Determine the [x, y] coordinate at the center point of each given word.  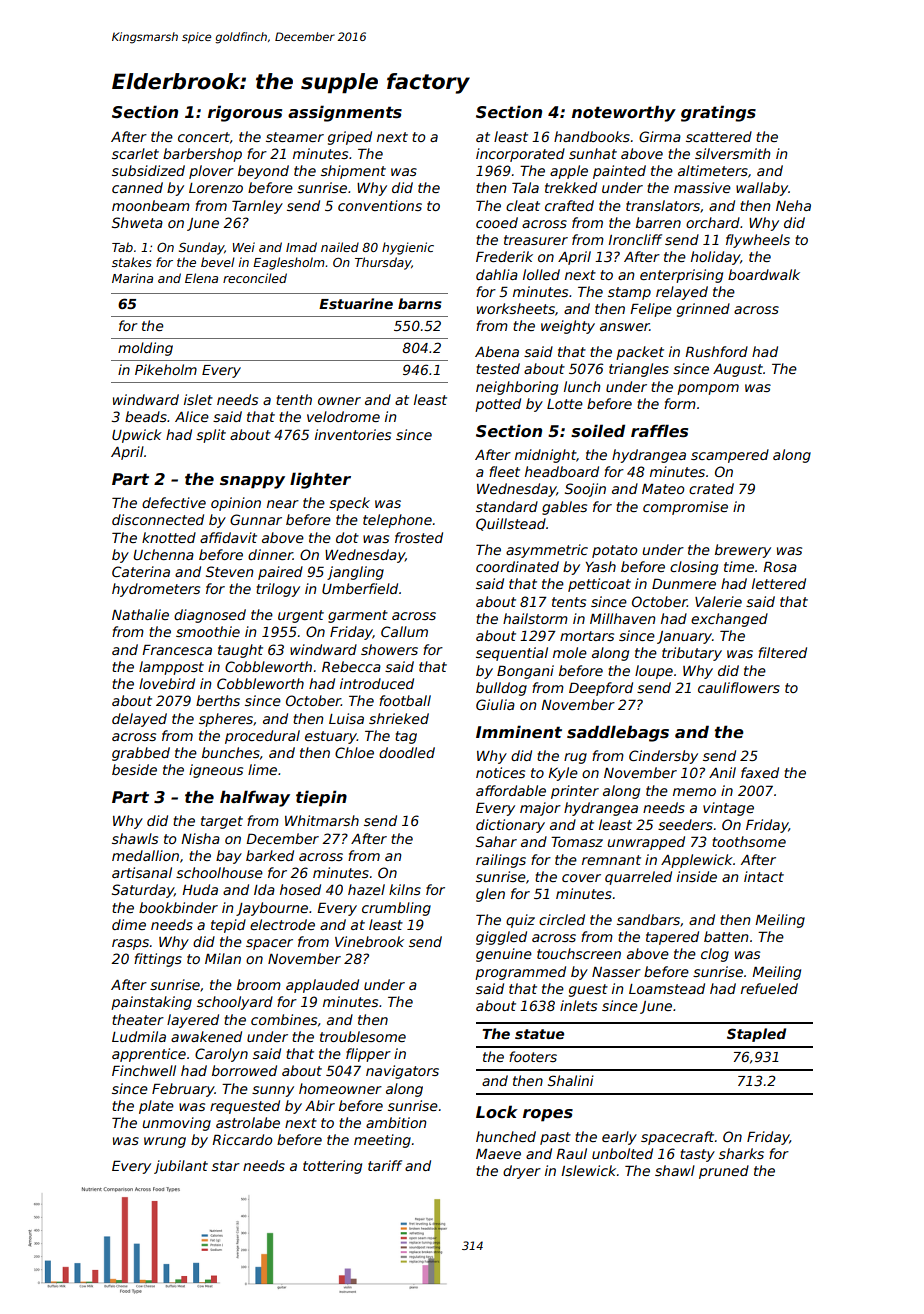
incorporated [520, 155]
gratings [718, 113]
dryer [522, 1172]
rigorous [245, 113]
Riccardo [242, 1139]
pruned [724, 1172]
